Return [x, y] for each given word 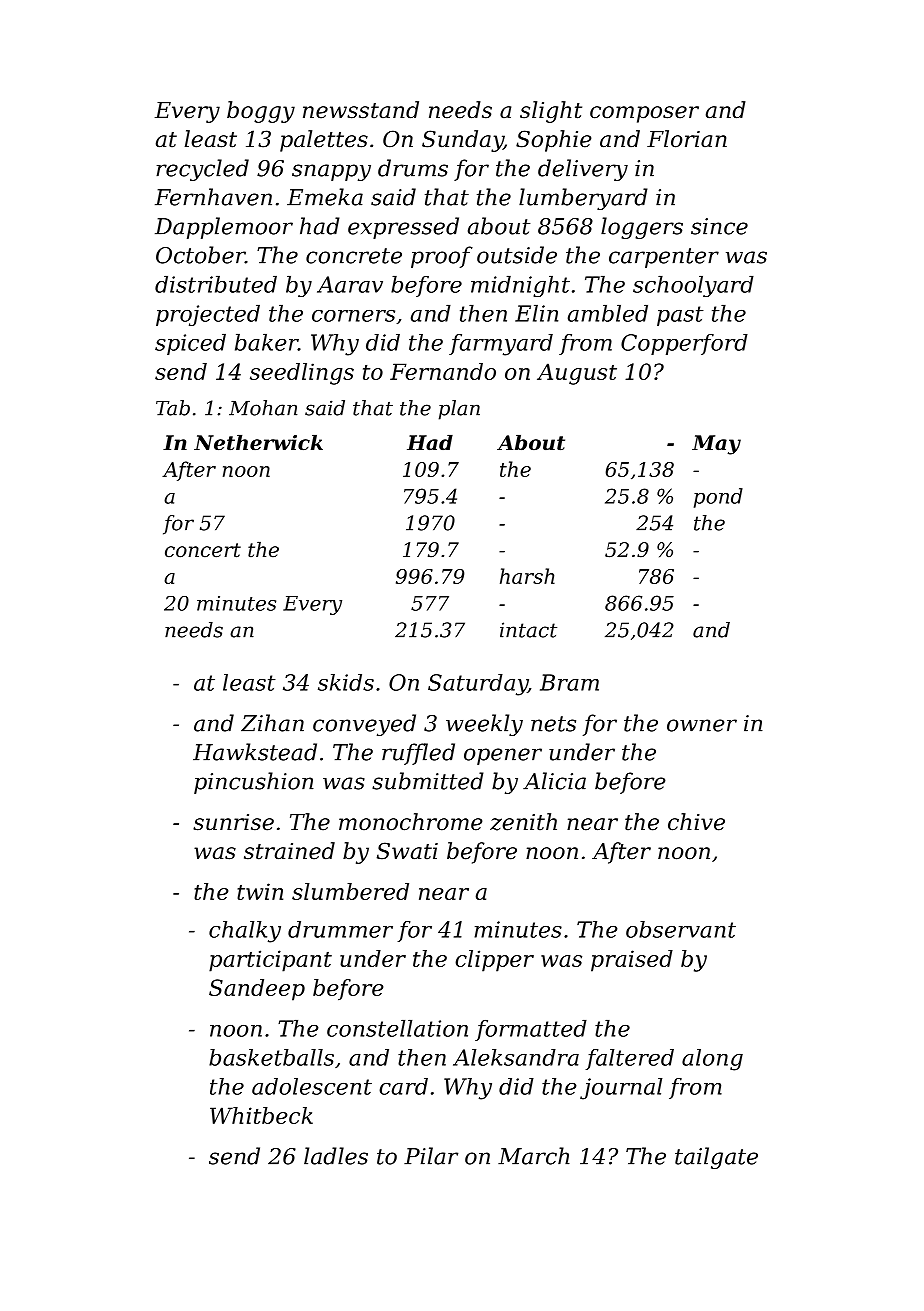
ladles [336, 1156]
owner [702, 725]
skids [346, 682]
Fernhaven [213, 197]
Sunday [463, 141]
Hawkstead [255, 752]
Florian [687, 139]
